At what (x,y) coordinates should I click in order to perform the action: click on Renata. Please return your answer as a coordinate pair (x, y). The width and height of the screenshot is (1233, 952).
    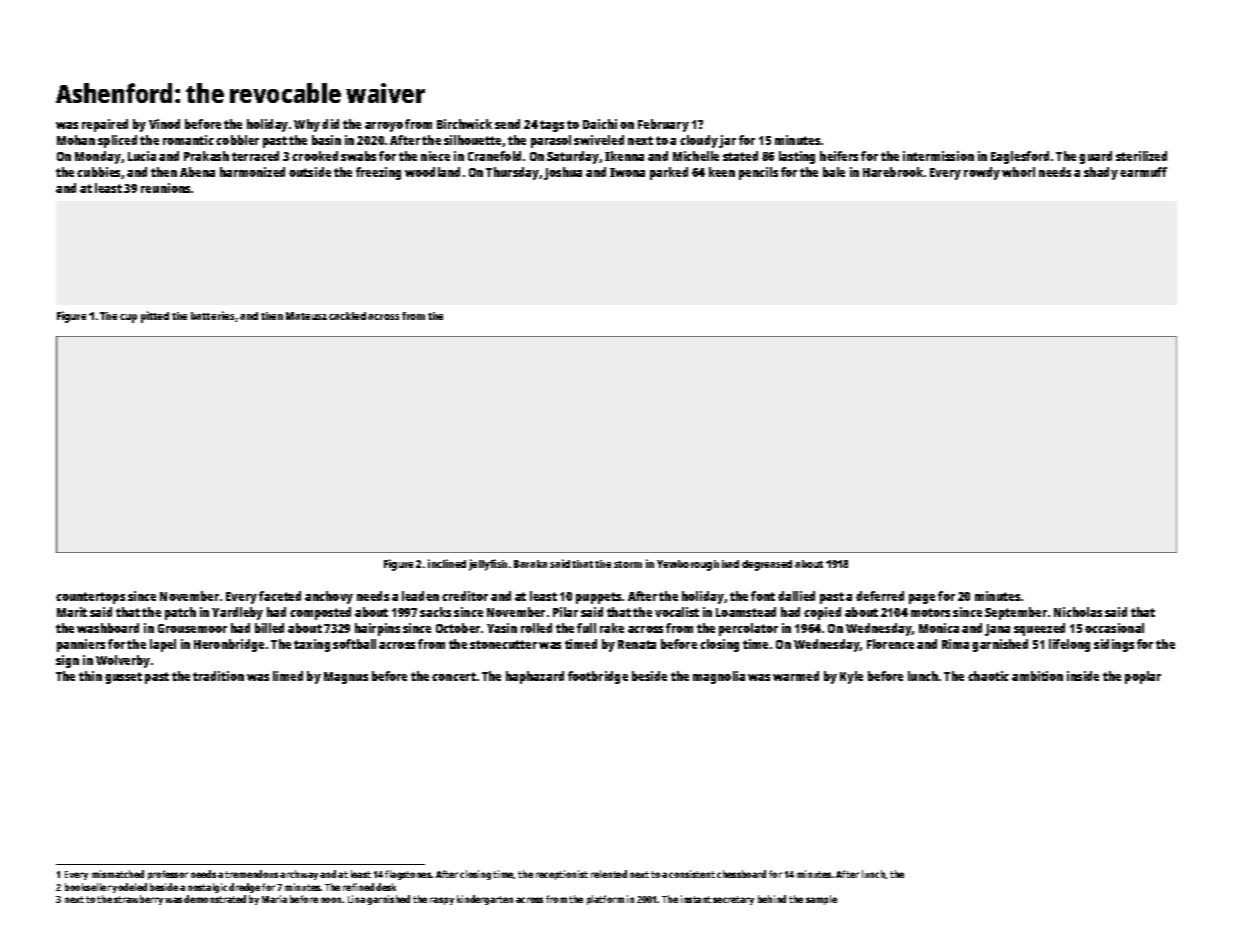
    Looking at the image, I should click on (637, 644).
